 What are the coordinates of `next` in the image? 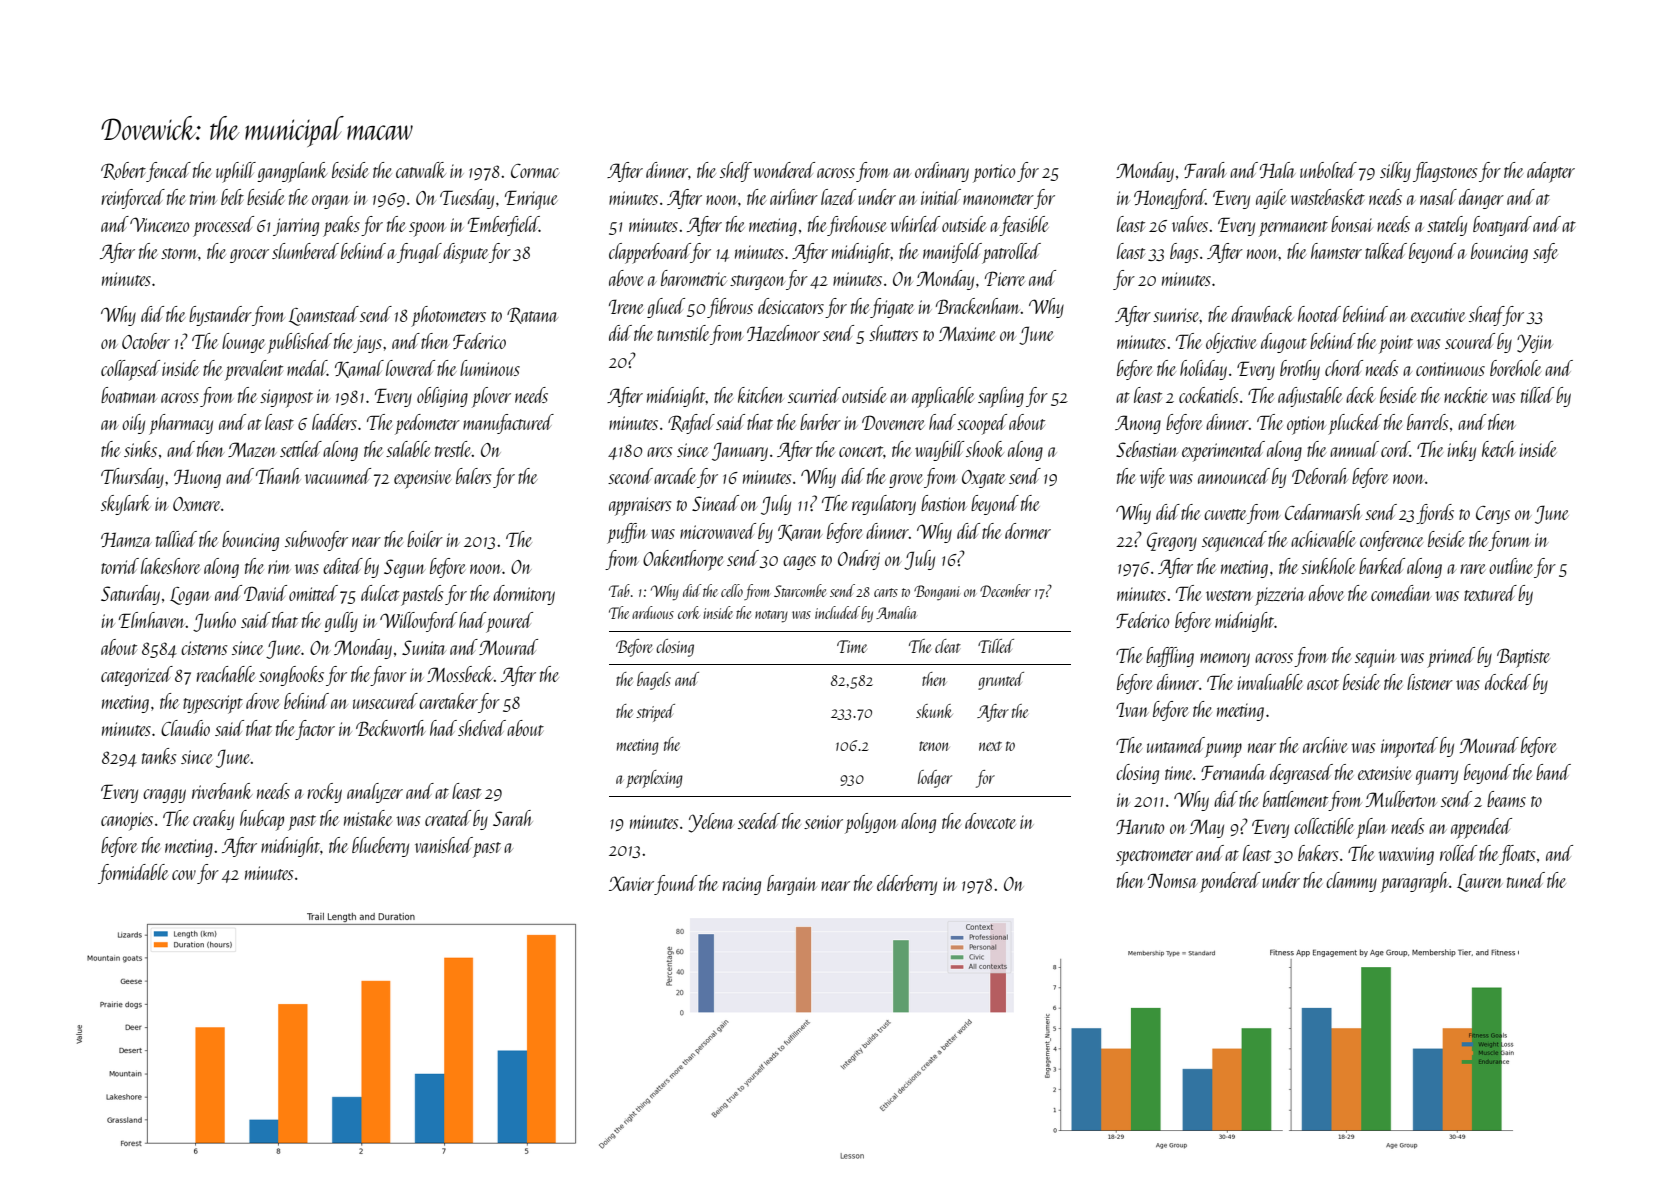 It's located at (990, 746).
